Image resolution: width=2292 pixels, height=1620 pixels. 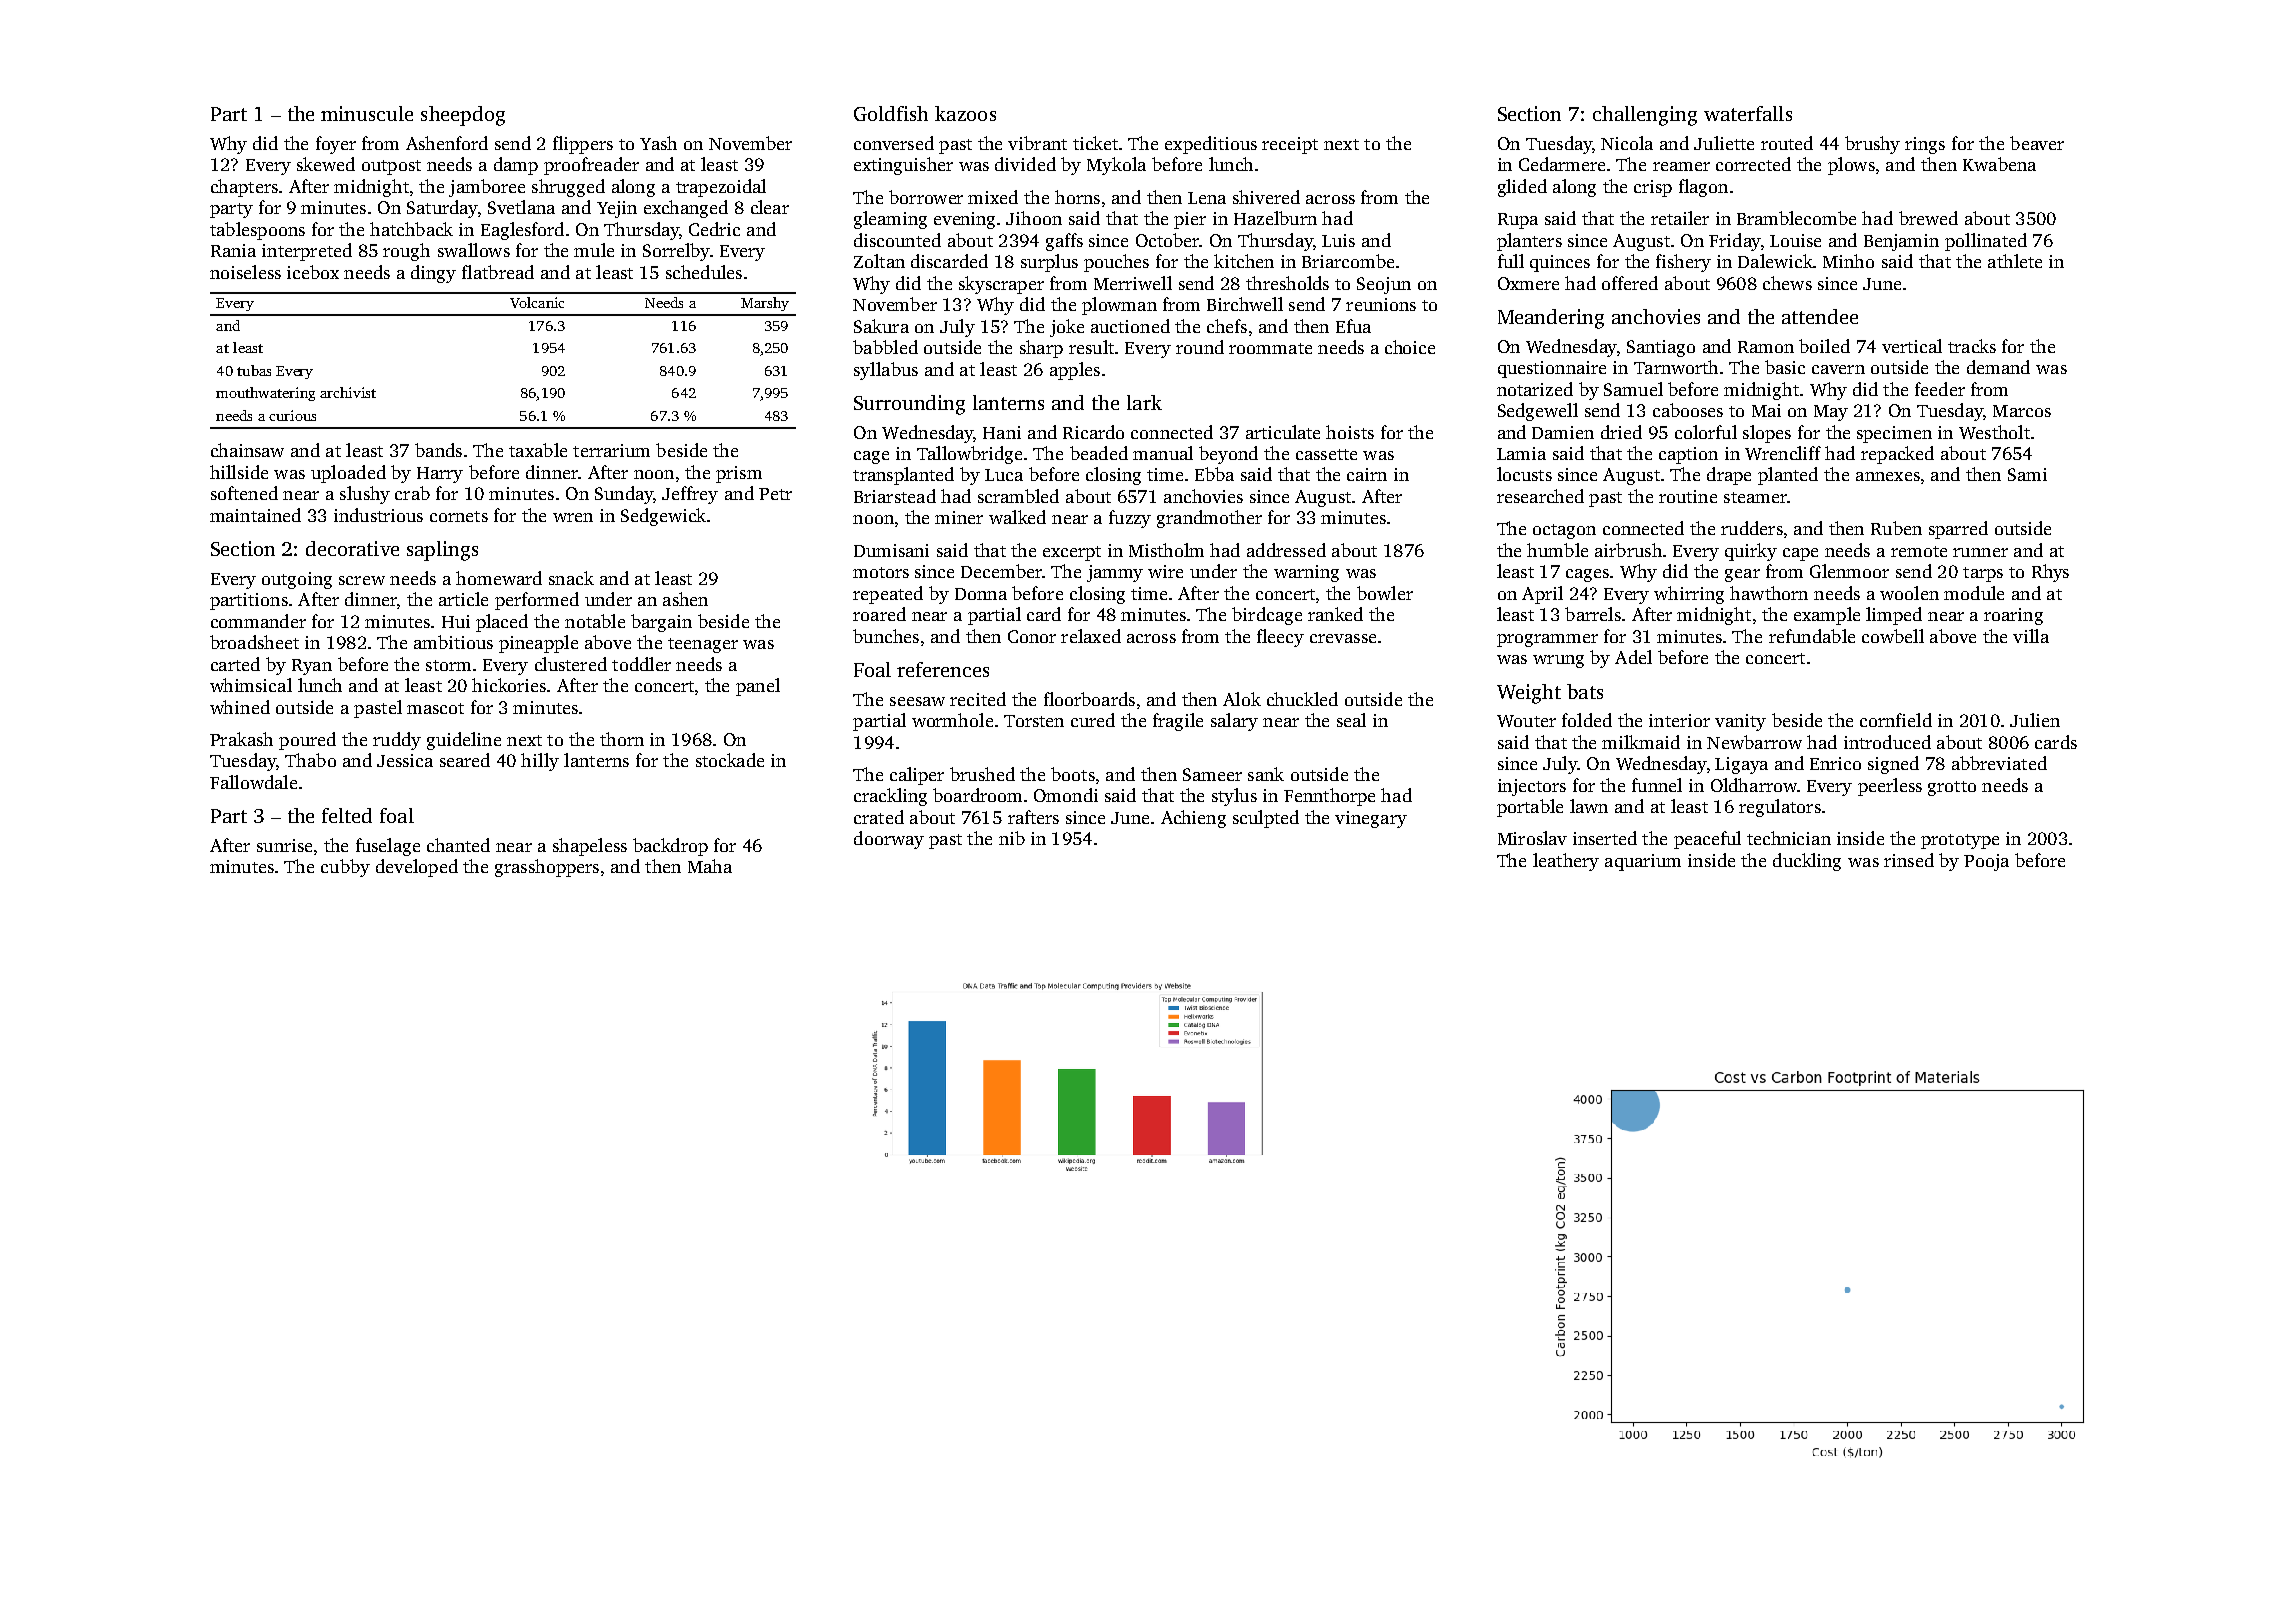 I want to click on gear, so click(x=1742, y=575).
